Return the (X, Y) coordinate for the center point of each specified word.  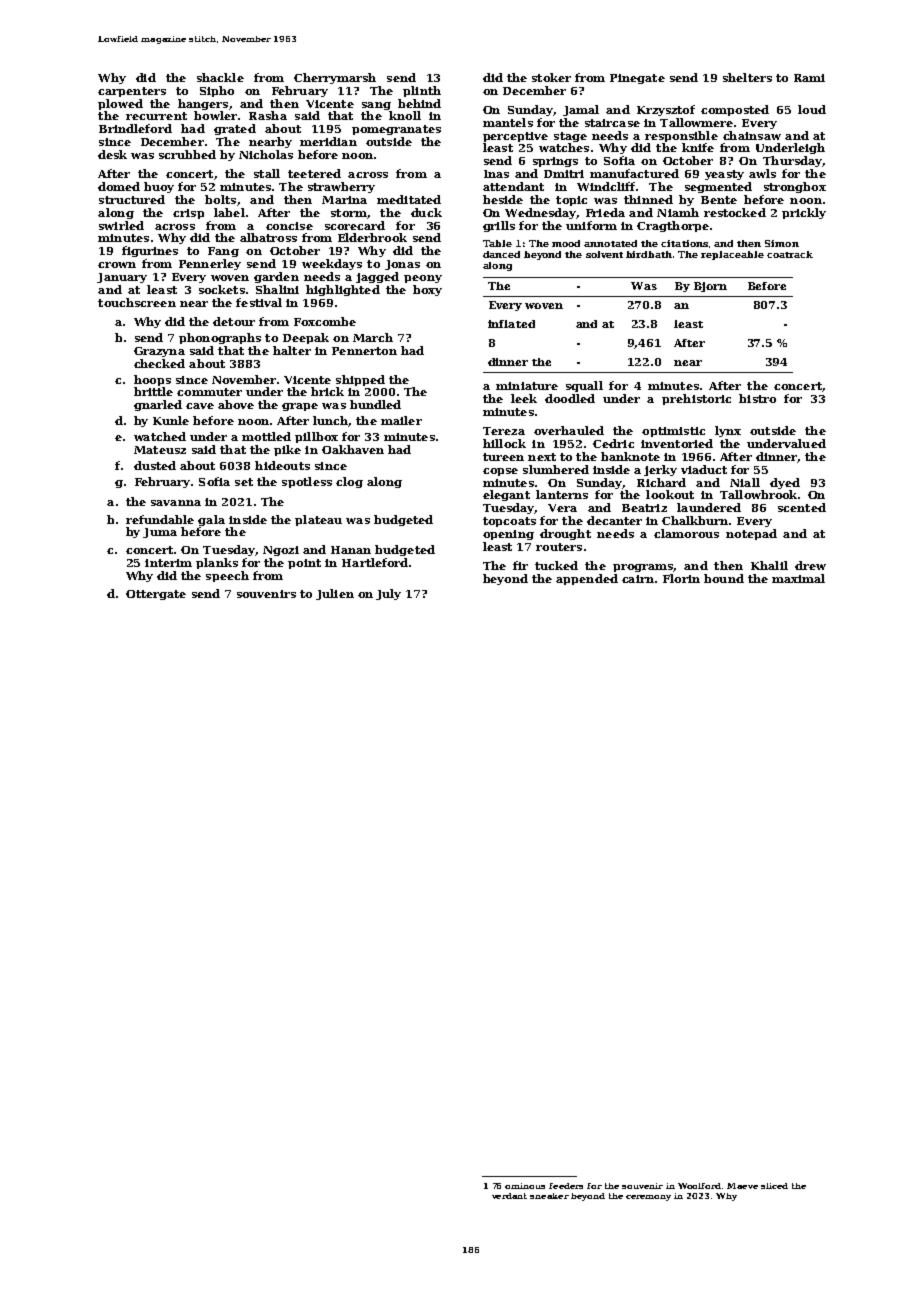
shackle (220, 77)
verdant (509, 1196)
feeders (566, 1186)
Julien (335, 594)
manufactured (634, 173)
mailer (401, 420)
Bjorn (710, 287)
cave (200, 406)
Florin (681, 578)
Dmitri (564, 174)
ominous (525, 1186)
